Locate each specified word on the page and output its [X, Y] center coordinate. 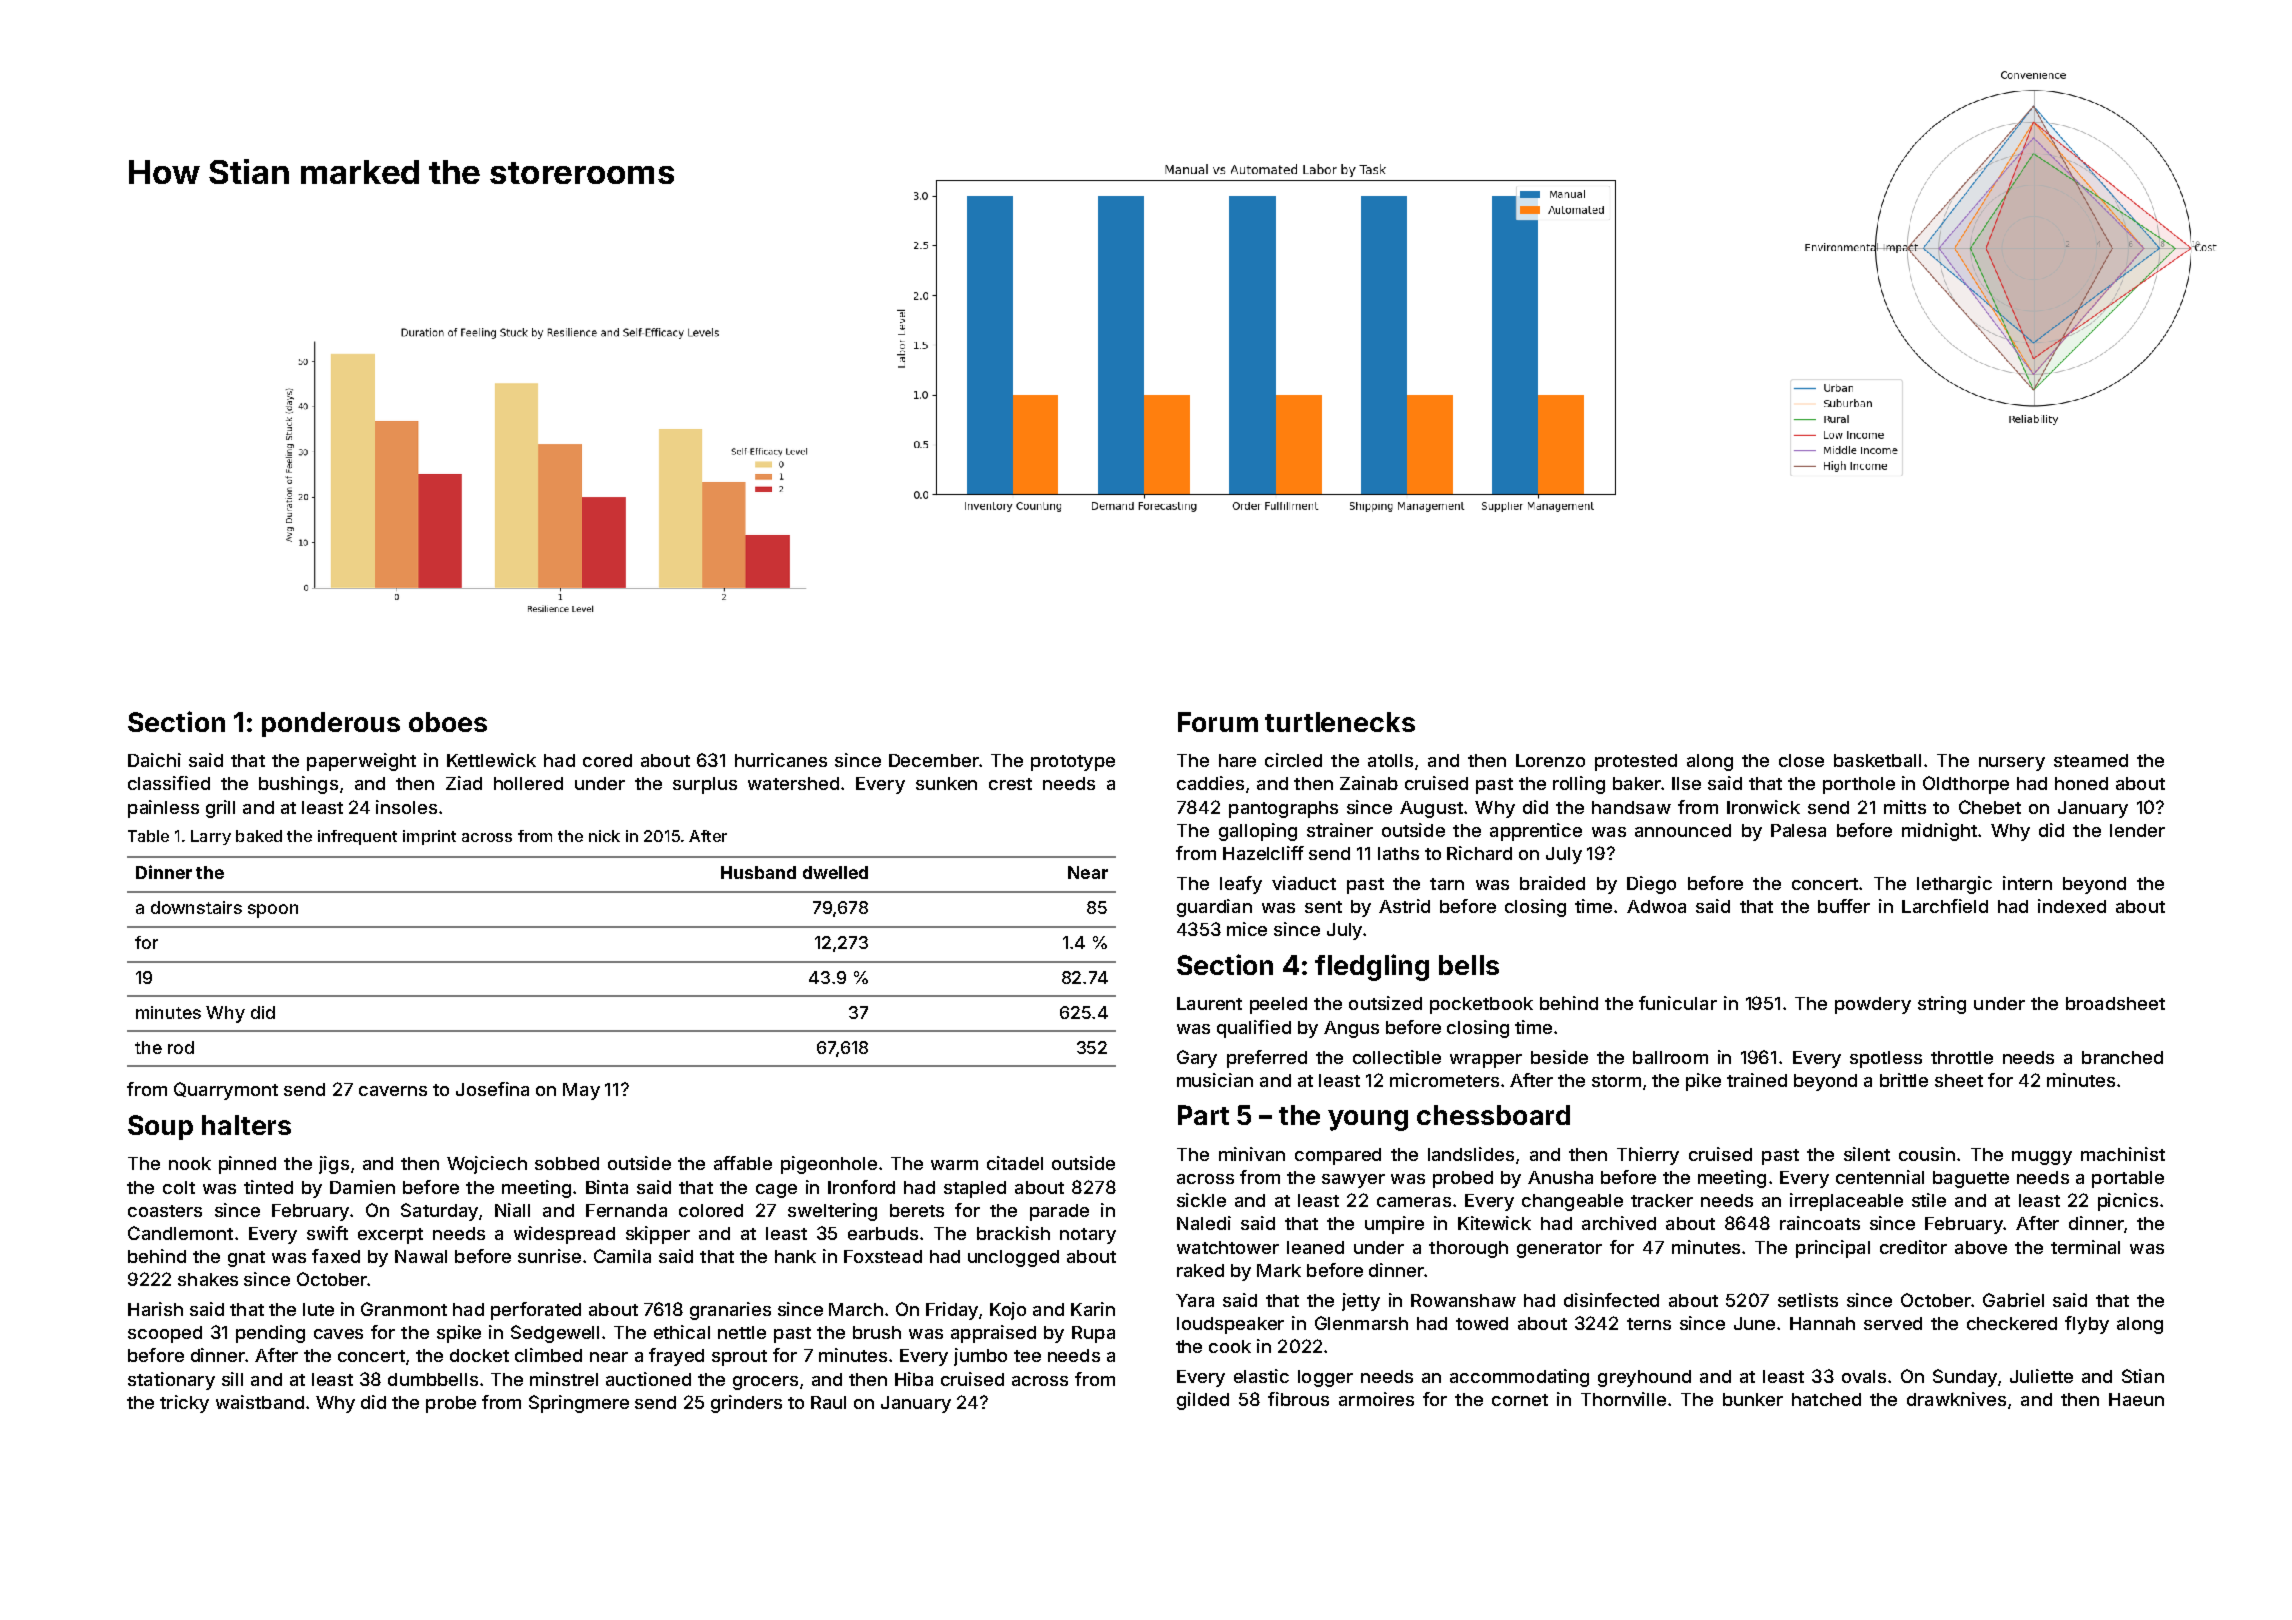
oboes [448, 722]
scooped [165, 1334]
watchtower [1228, 1247]
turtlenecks [1340, 722]
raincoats [1820, 1223]
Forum [1218, 722]
